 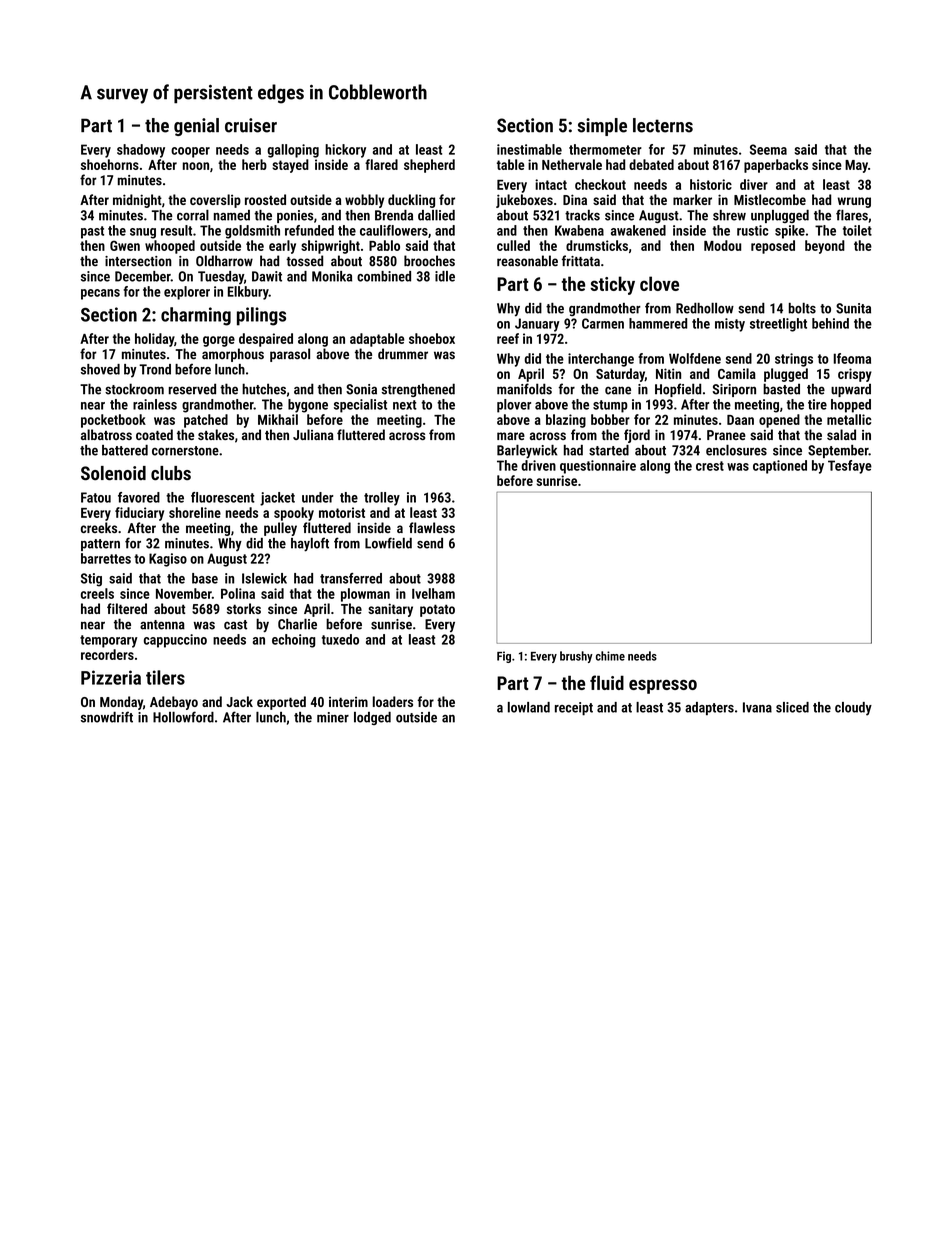 What do you see at coordinates (663, 125) in the page?
I see `lecterns` at bounding box center [663, 125].
